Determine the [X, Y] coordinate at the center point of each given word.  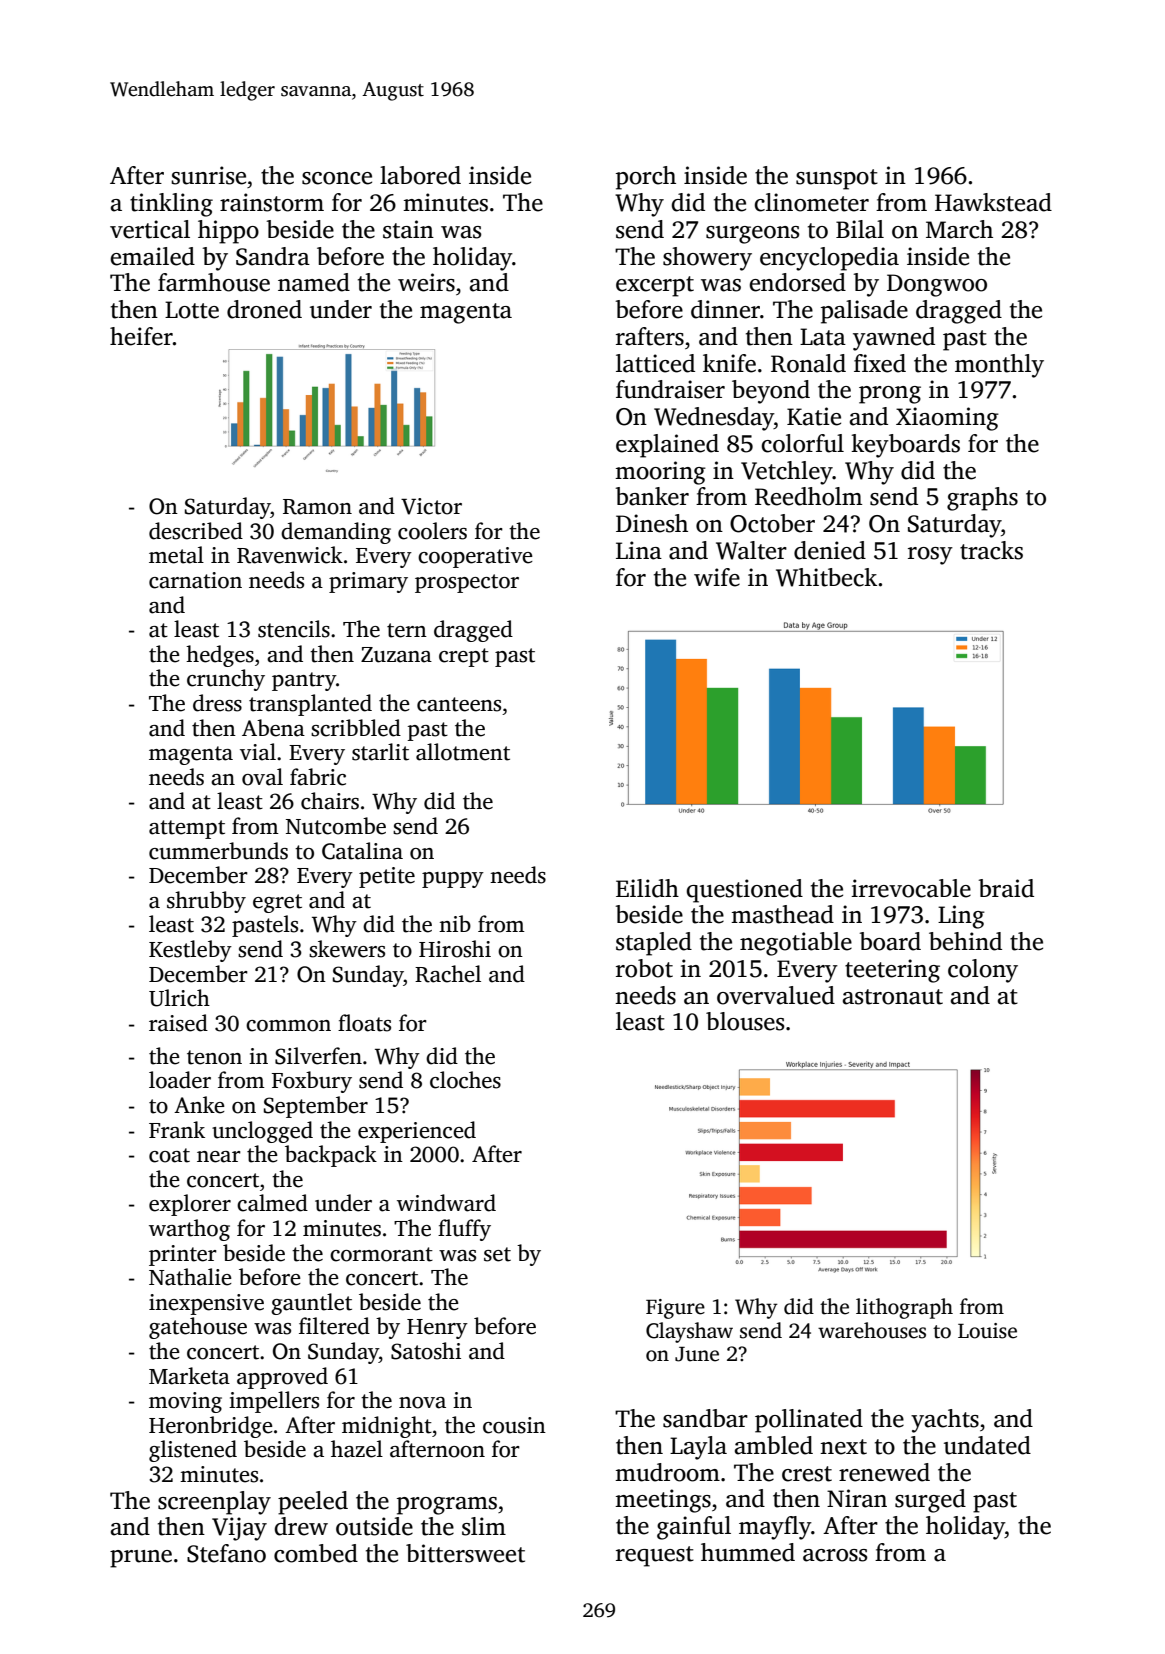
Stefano [226, 1553]
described [196, 531]
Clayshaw [689, 1332]
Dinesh [652, 523]
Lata [823, 337]
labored [420, 175]
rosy [930, 556]
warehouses [872, 1330]
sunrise [208, 175]
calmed [272, 1203]
